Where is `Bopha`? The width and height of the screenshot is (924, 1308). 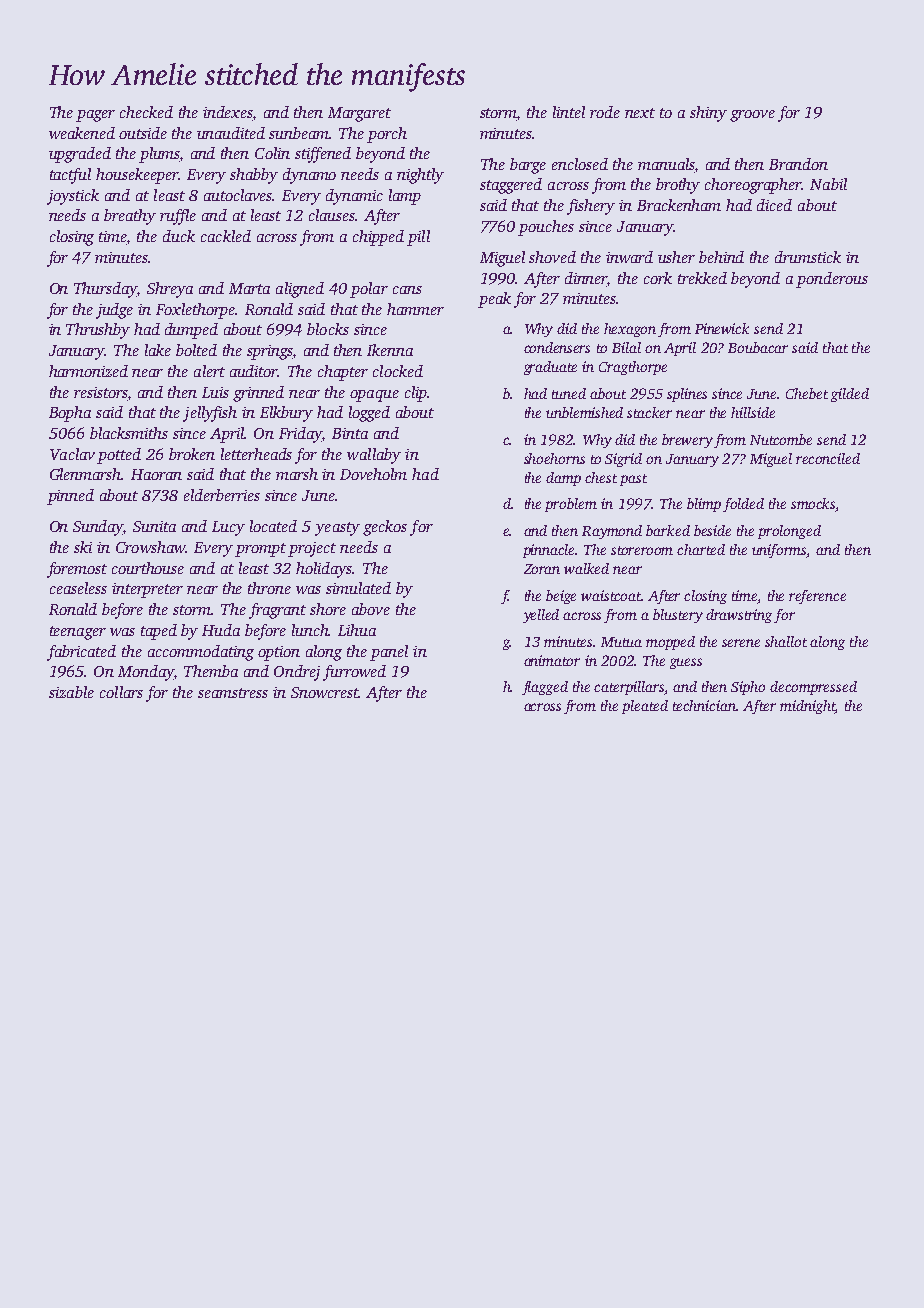
Bopha is located at coordinates (70, 414).
